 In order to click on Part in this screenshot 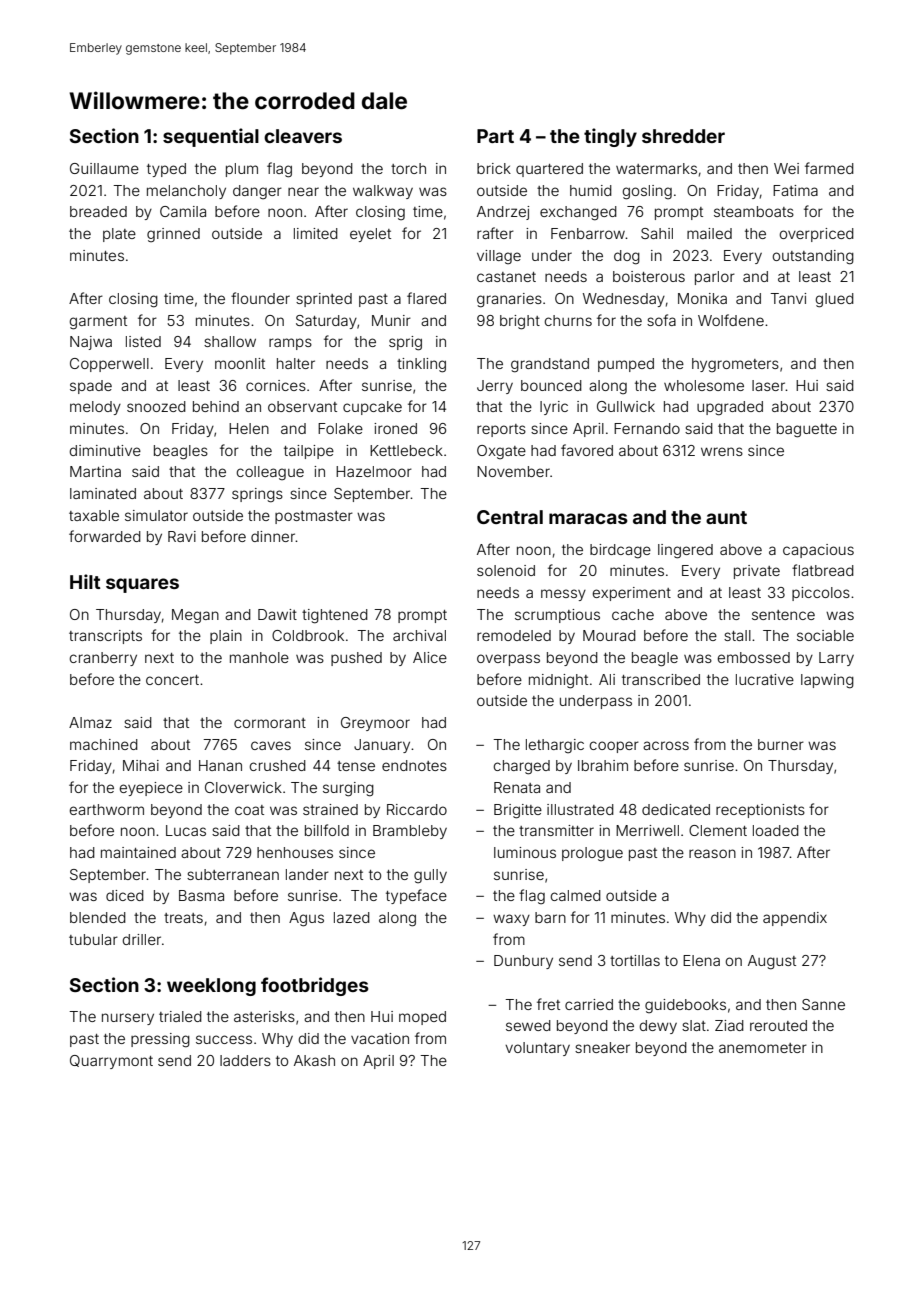, I will do `click(495, 136)`.
